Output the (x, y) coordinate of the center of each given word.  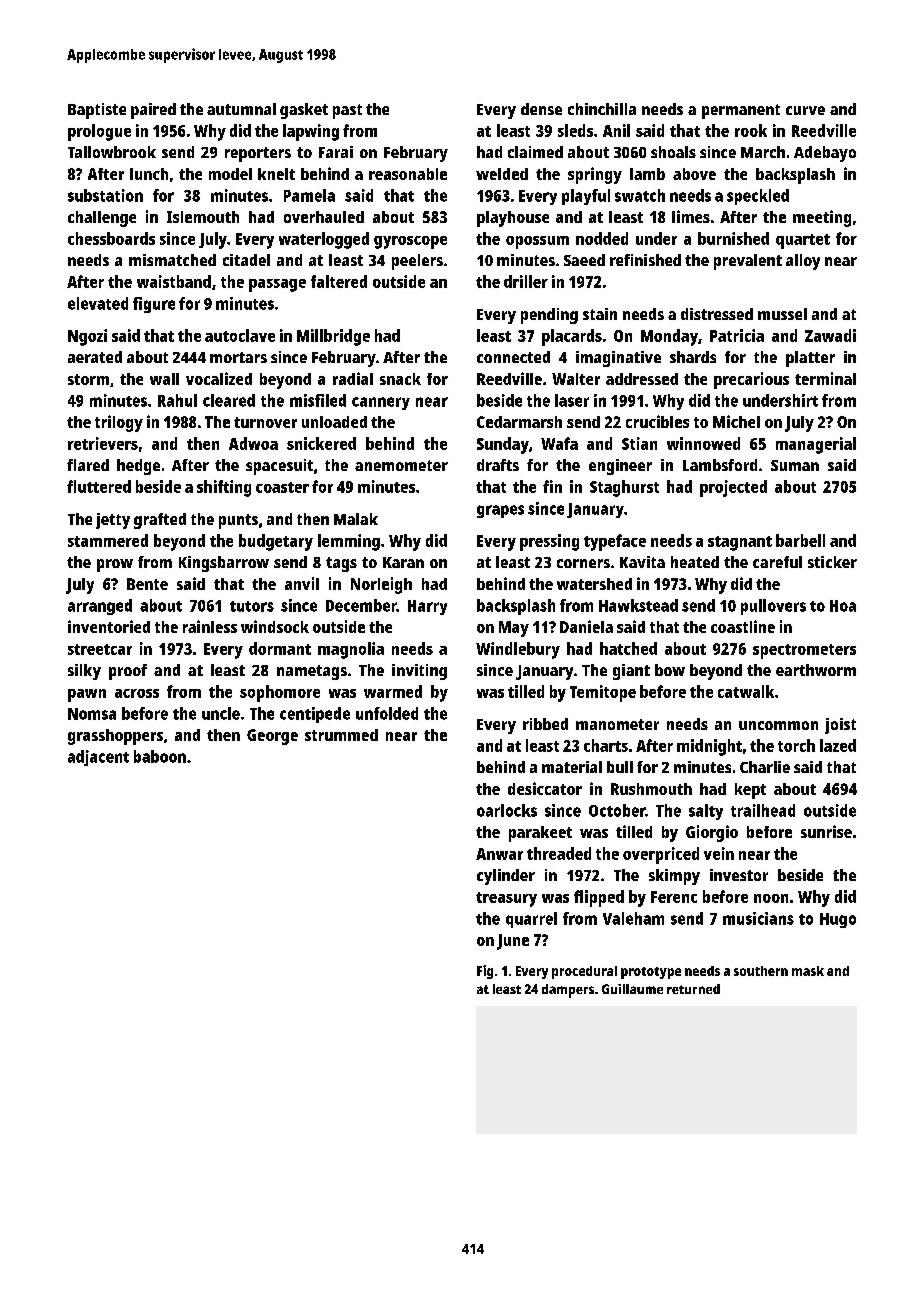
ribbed (545, 724)
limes (691, 216)
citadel (246, 260)
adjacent (98, 758)
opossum (537, 242)
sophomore (280, 693)
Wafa (559, 443)
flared (88, 465)
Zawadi (830, 335)
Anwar (499, 854)
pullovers (773, 607)
